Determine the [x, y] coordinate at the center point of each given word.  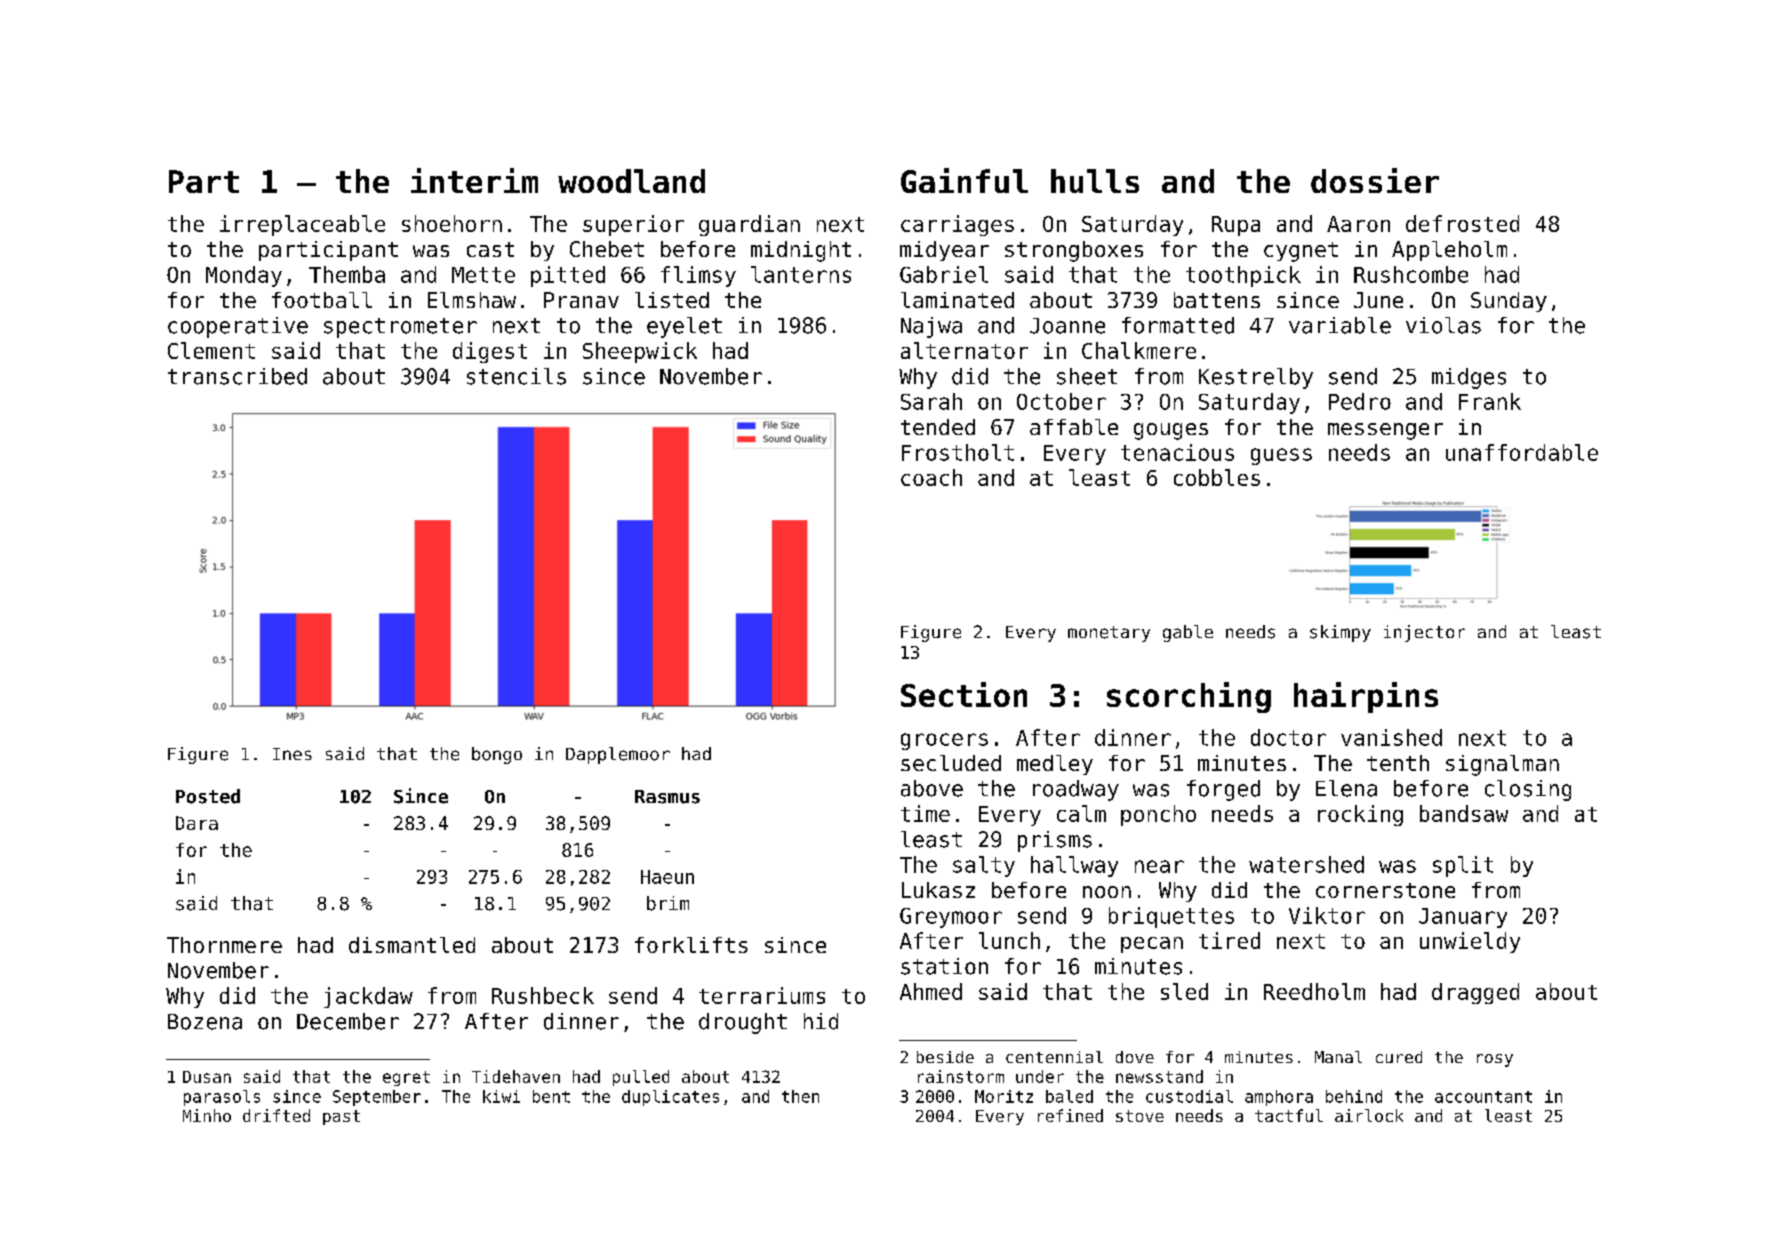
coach [931, 477]
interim [474, 180]
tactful [1289, 1115]
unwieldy [1470, 942]
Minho [207, 1115]
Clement [211, 350]
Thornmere [224, 945]
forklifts [691, 945]
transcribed [237, 376]
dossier [1375, 180]
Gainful [964, 180]
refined [1070, 1115]
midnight [801, 251]
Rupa [1236, 226]
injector [1424, 633]
